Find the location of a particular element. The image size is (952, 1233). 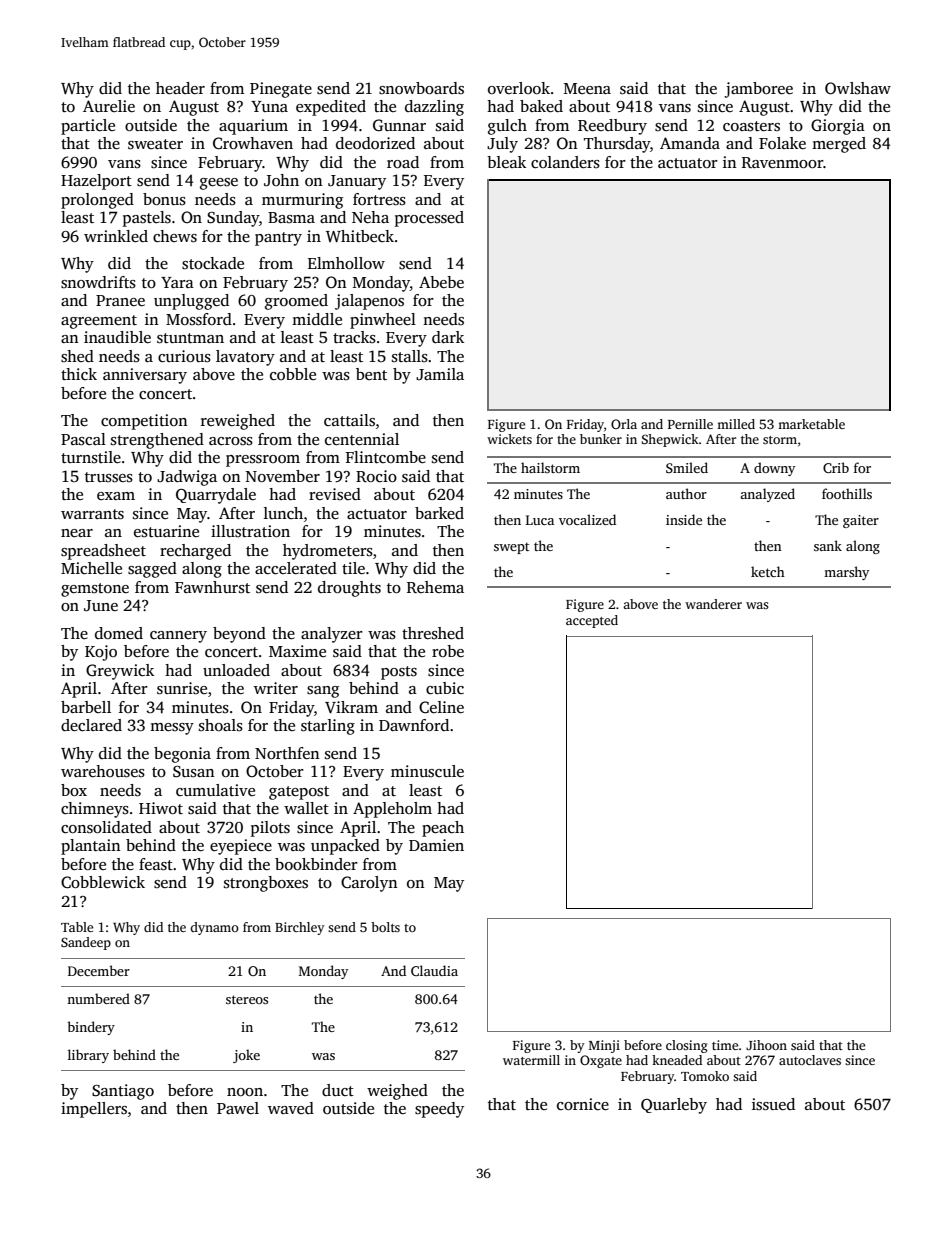

bookbinder is located at coordinates (316, 864).
